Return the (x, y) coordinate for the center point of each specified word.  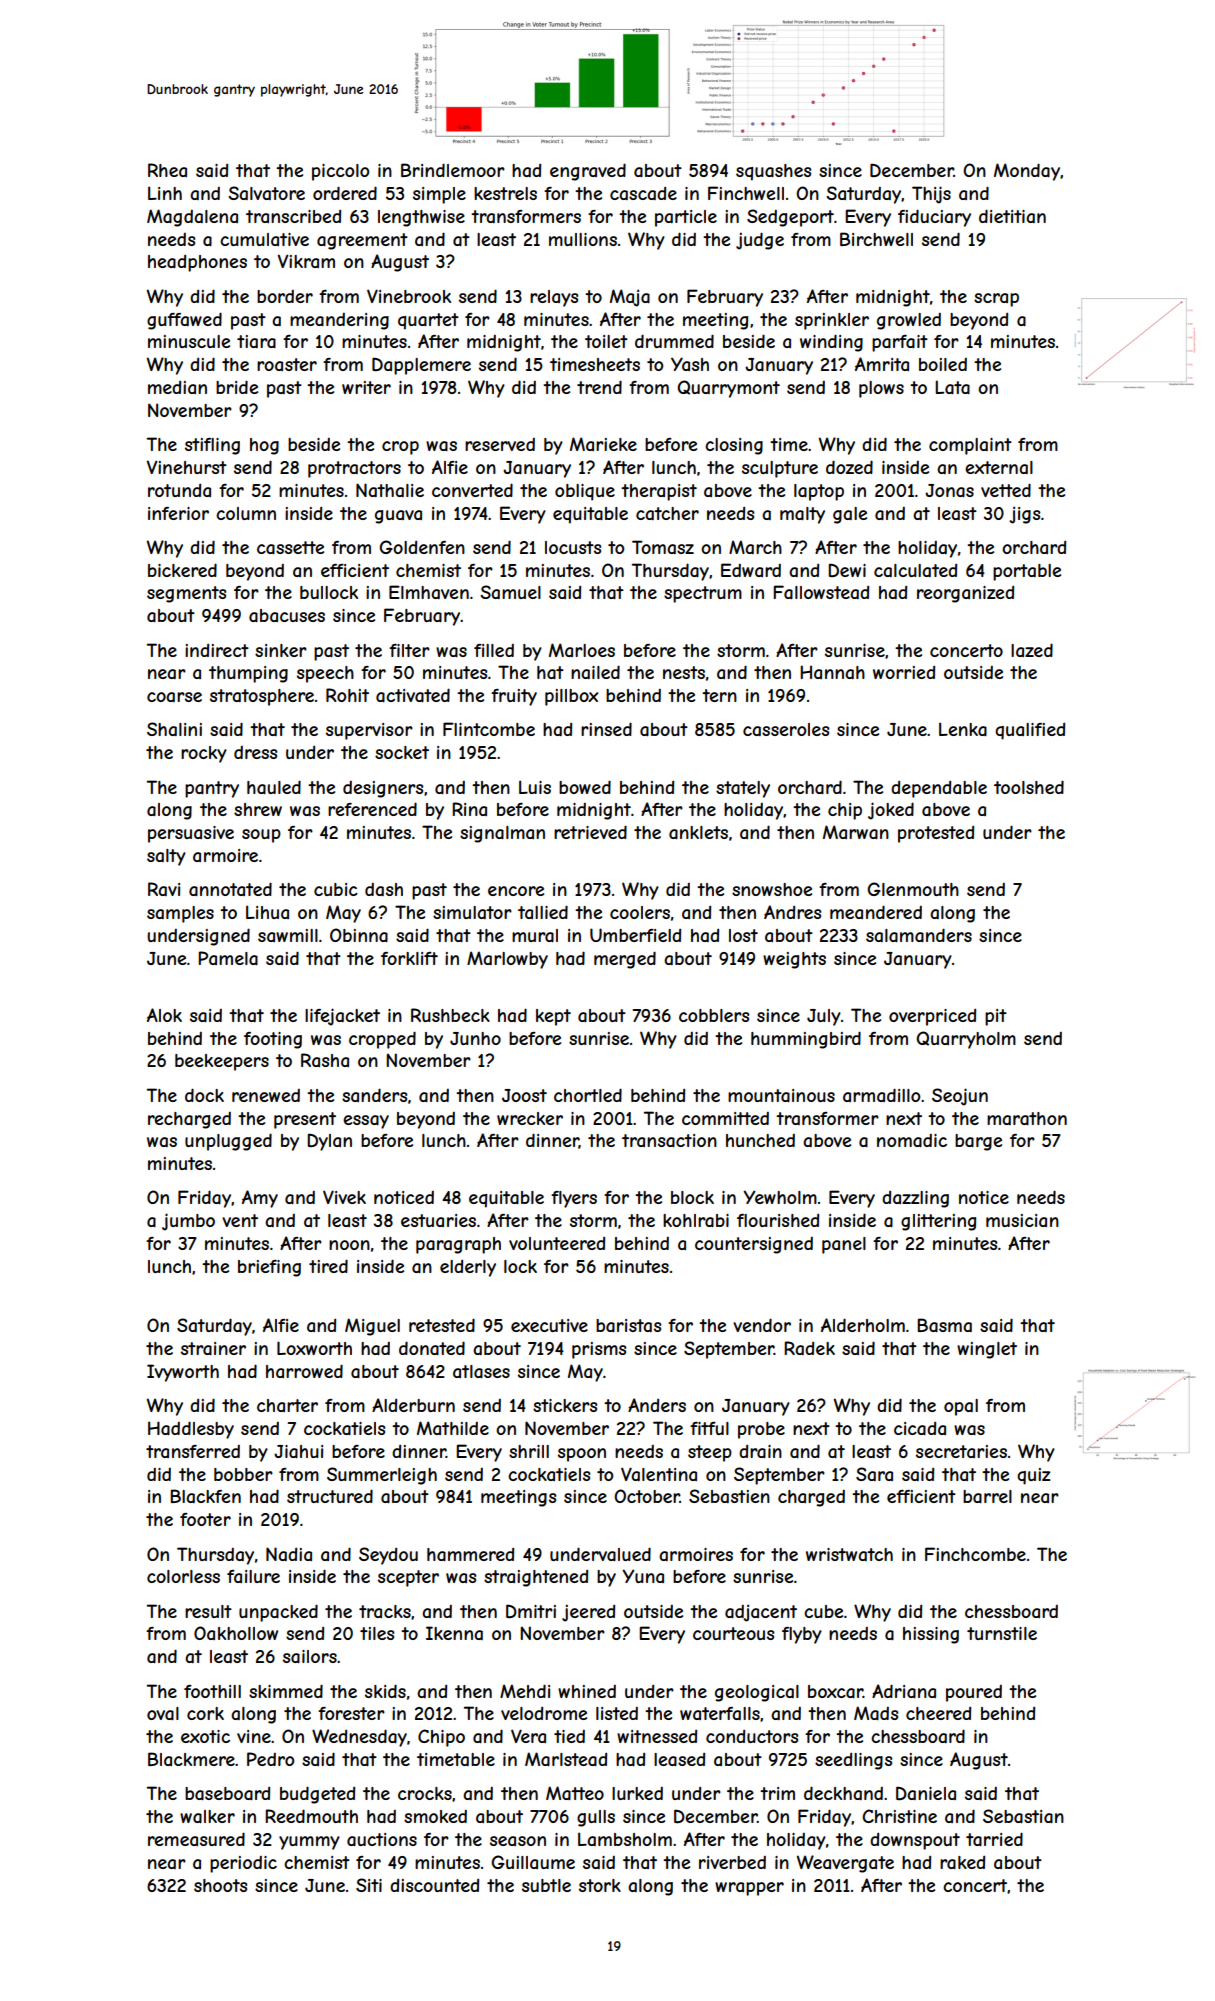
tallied (543, 912)
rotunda (179, 490)
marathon (1027, 1118)
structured (330, 1496)
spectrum (703, 594)
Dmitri (531, 1611)
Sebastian (1023, 1816)
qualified (1030, 731)
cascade (643, 193)
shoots (220, 1885)
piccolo (340, 172)
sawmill (288, 935)
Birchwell (876, 239)
